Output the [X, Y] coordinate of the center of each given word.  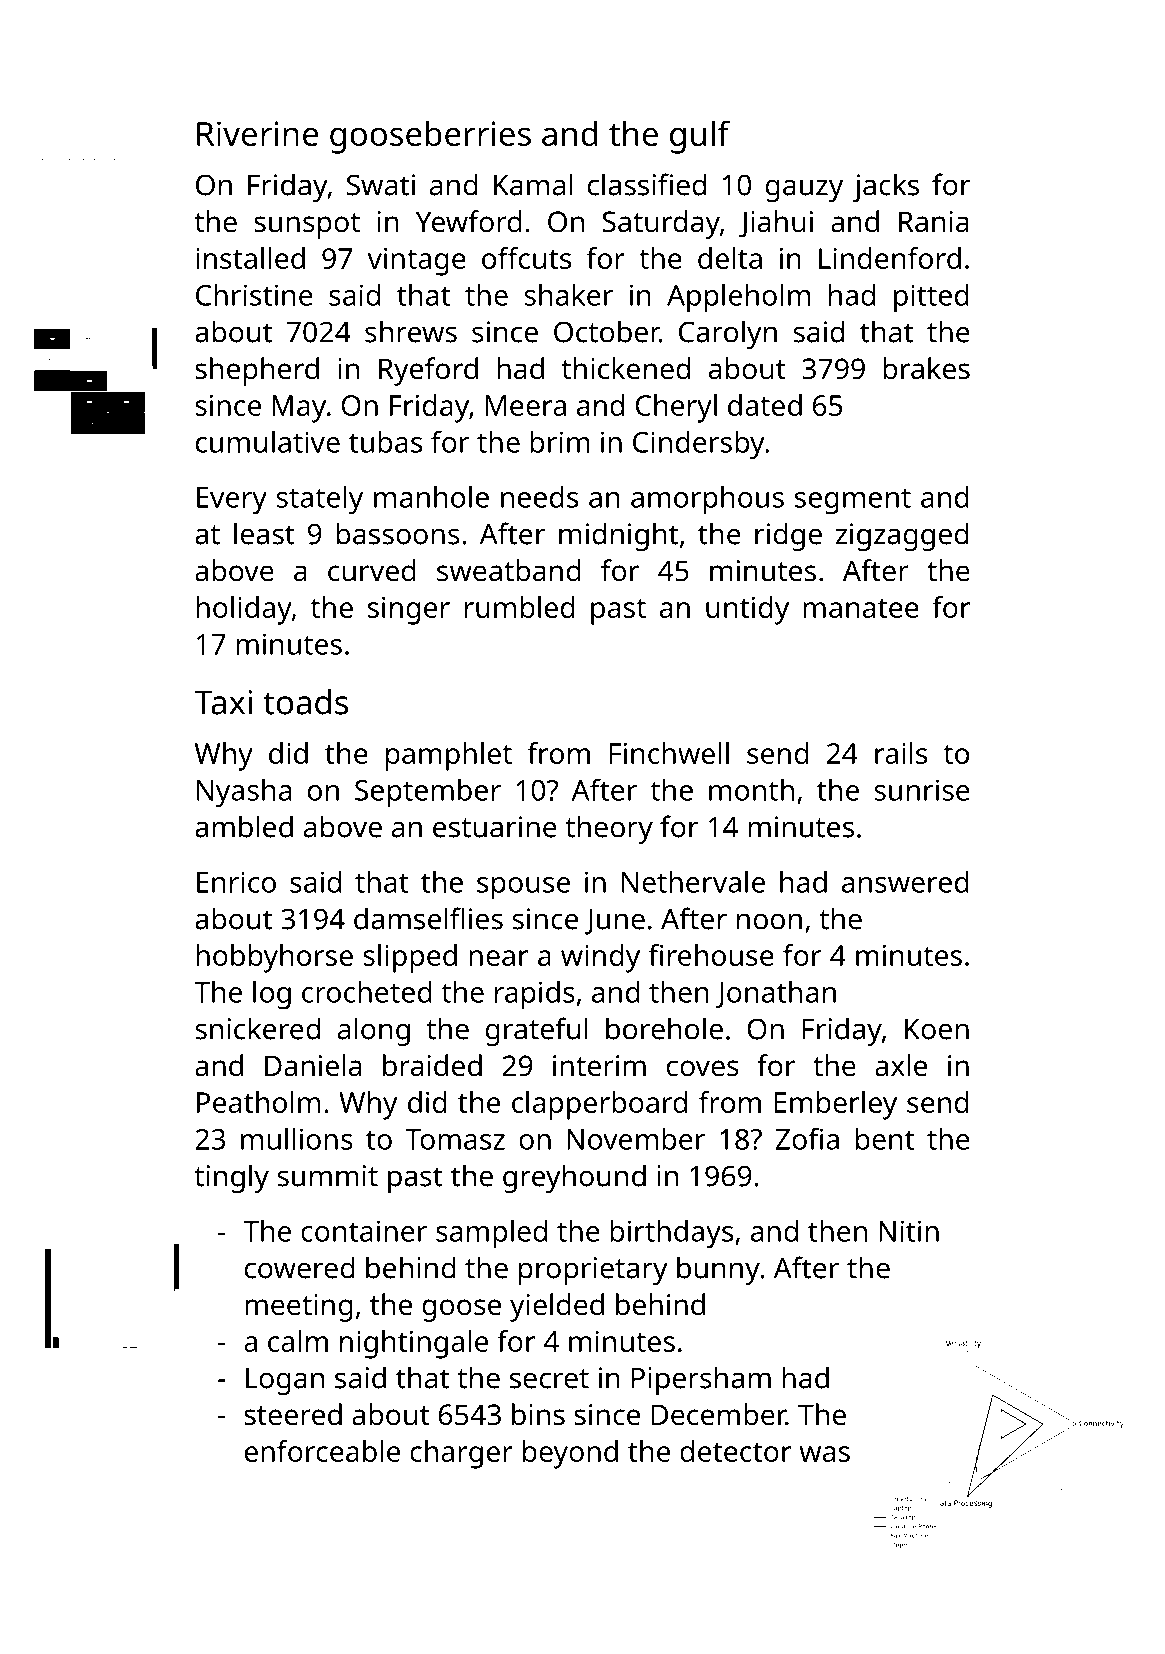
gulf [700, 137]
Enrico [236, 882]
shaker [568, 295]
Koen [937, 1029]
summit [327, 1176]
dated [765, 405]
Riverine [257, 133]
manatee [861, 608]
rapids [535, 995]
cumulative [268, 442]
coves [703, 1068]
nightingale [414, 1344]
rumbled [520, 607]
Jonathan [776, 994]
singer [409, 611]
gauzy [804, 190]
